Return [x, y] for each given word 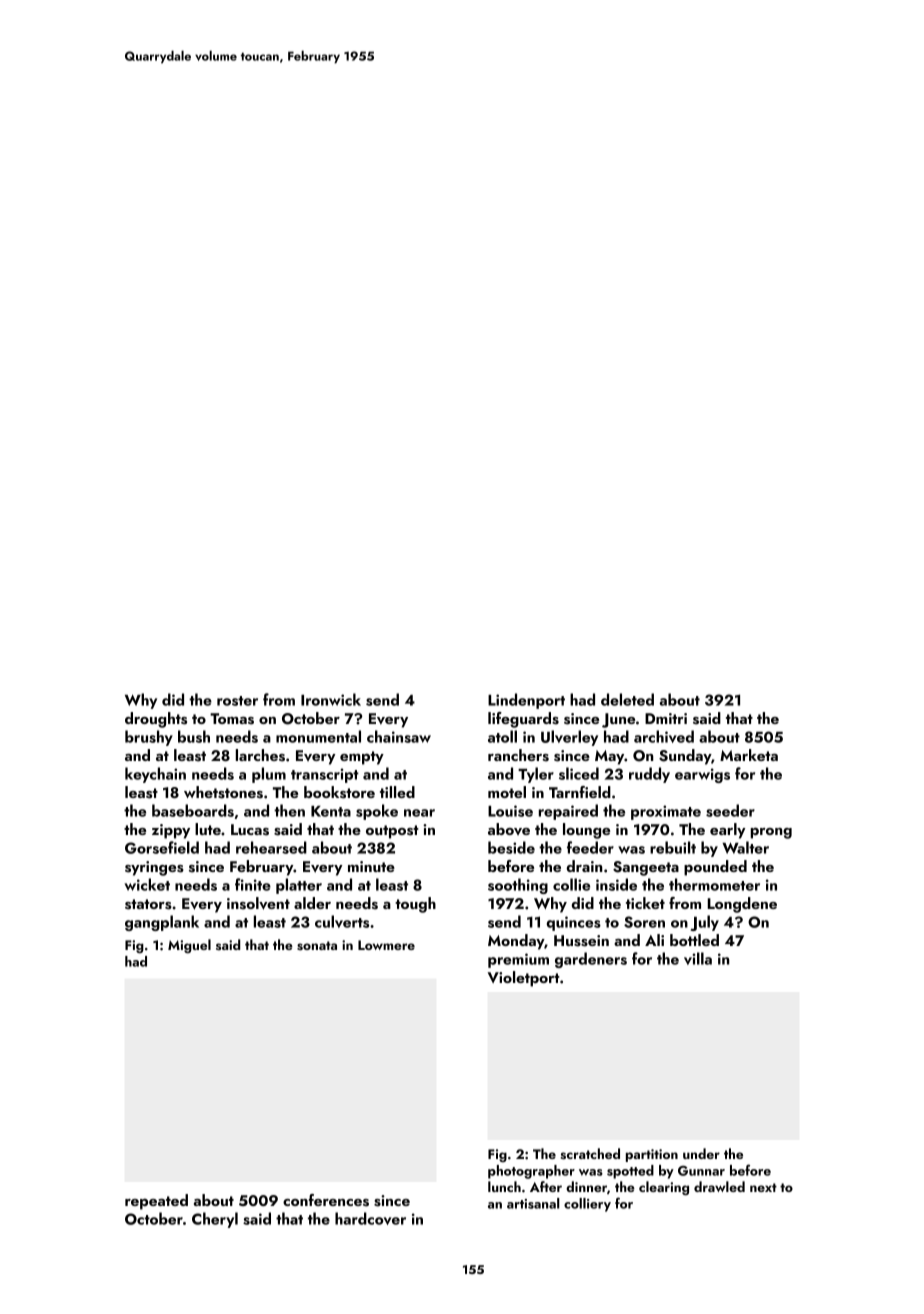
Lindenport [526, 701]
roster [237, 701]
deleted [627, 699]
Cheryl [215, 1220]
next [763, 1187]
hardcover [370, 1218]
